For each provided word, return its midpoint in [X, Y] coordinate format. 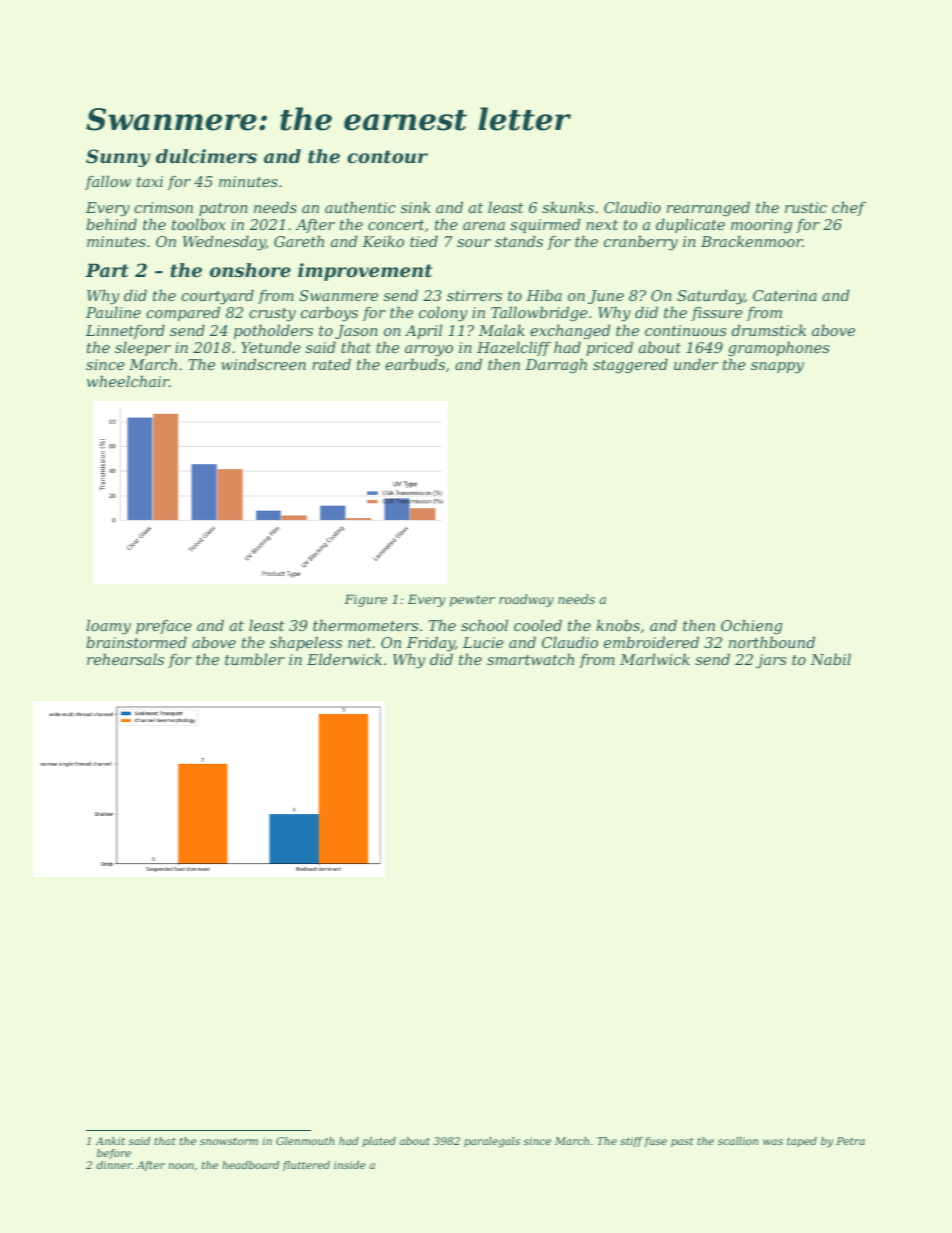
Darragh [556, 366]
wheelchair [128, 381]
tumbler [255, 659]
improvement [365, 272]
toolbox [199, 224]
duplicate [690, 226]
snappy [777, 368]
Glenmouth [305, 1141]
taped [802, 1142]
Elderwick [344, 659]
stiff [631, 1142]
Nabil [831, 659]
